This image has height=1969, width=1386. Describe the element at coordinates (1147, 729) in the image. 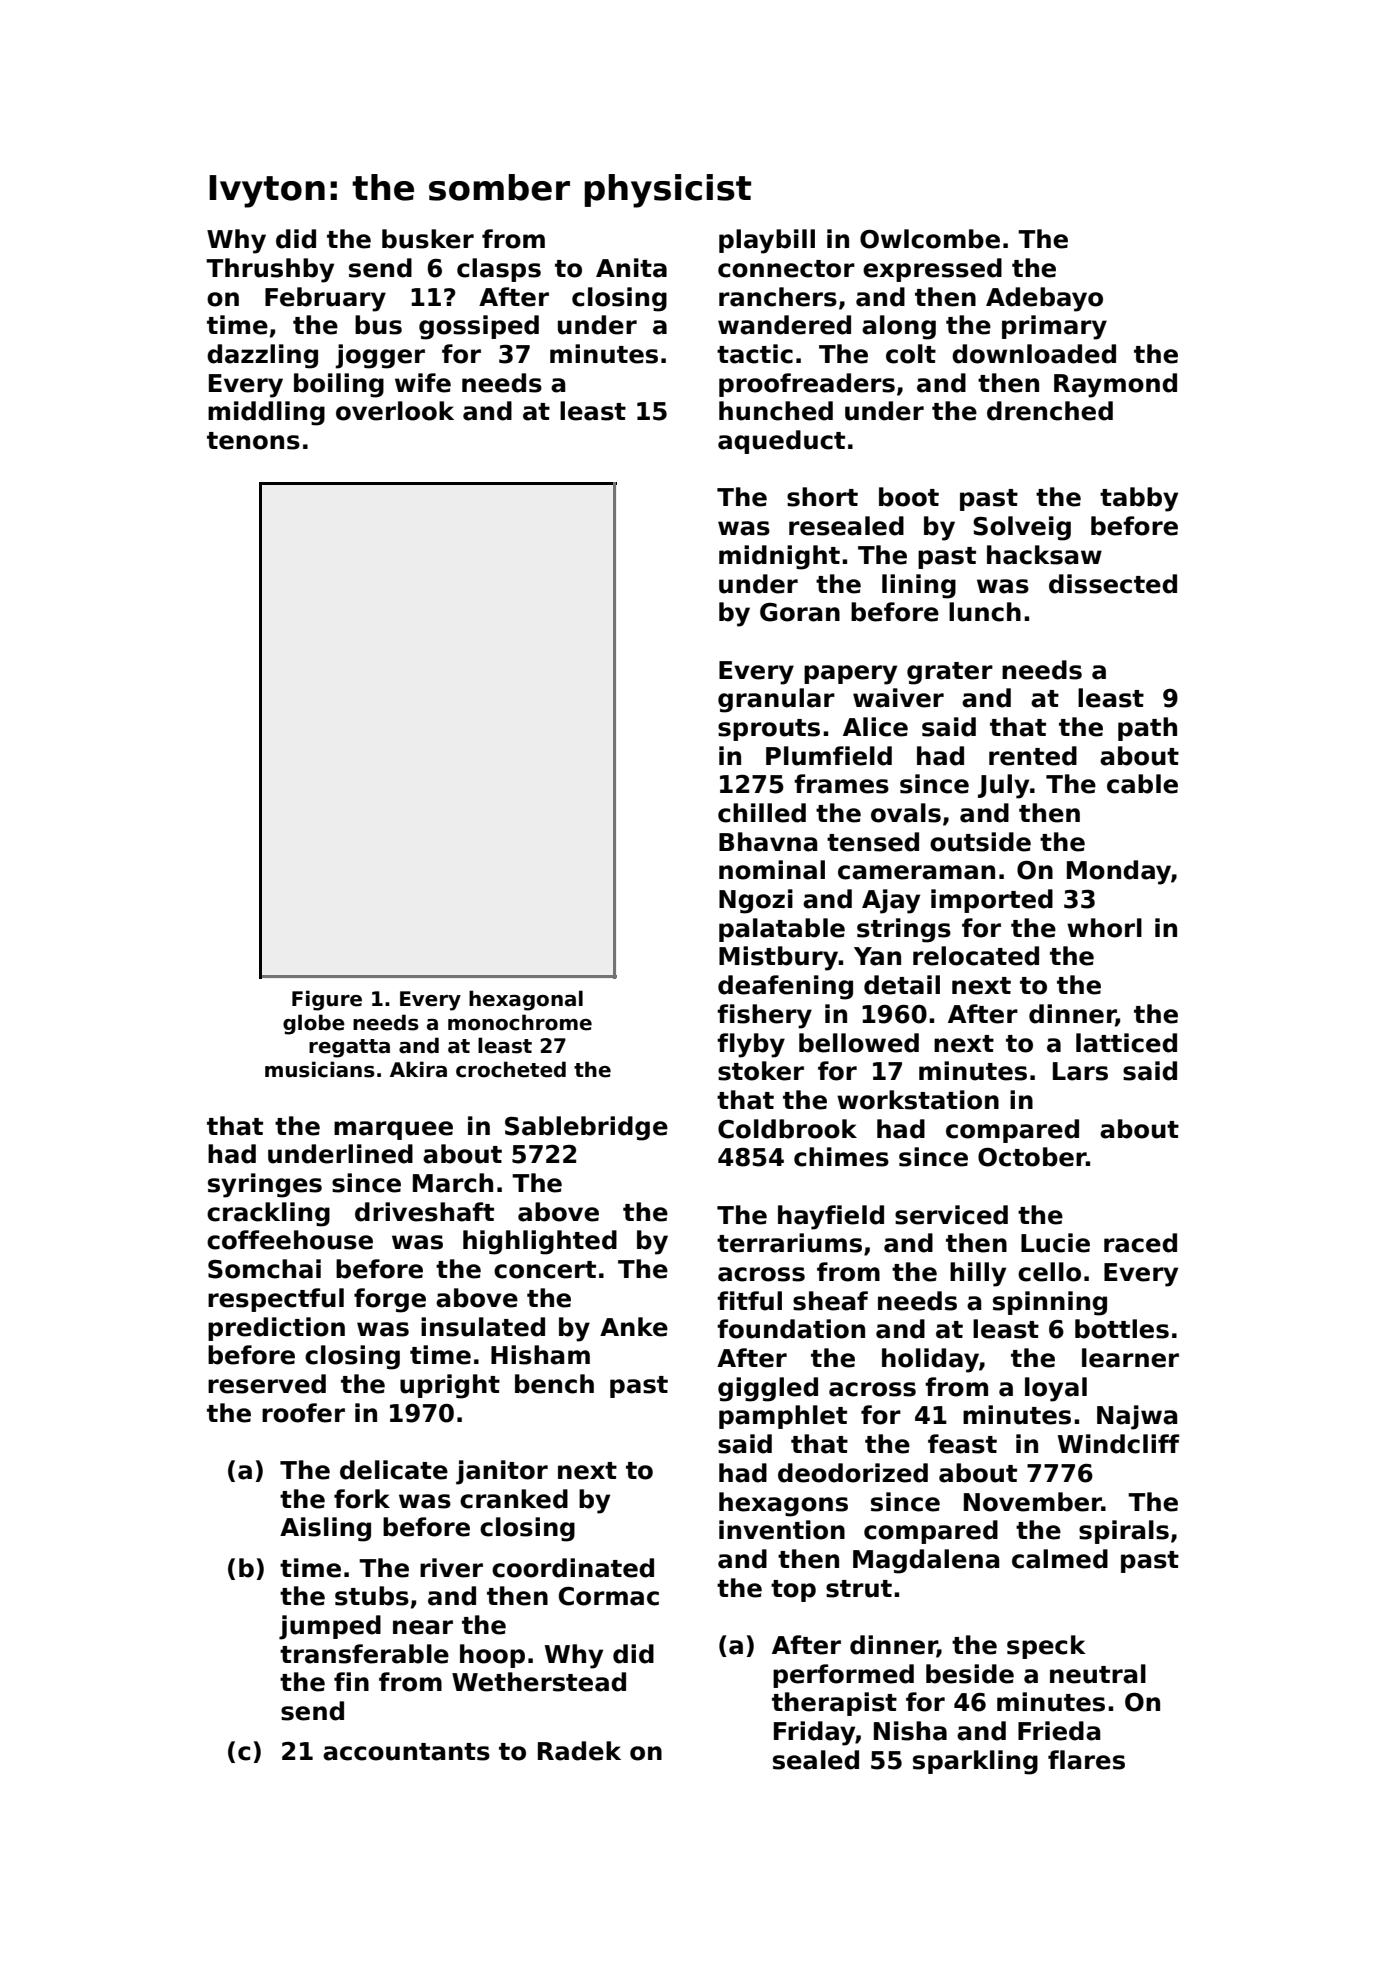

I see `path` at that location.
